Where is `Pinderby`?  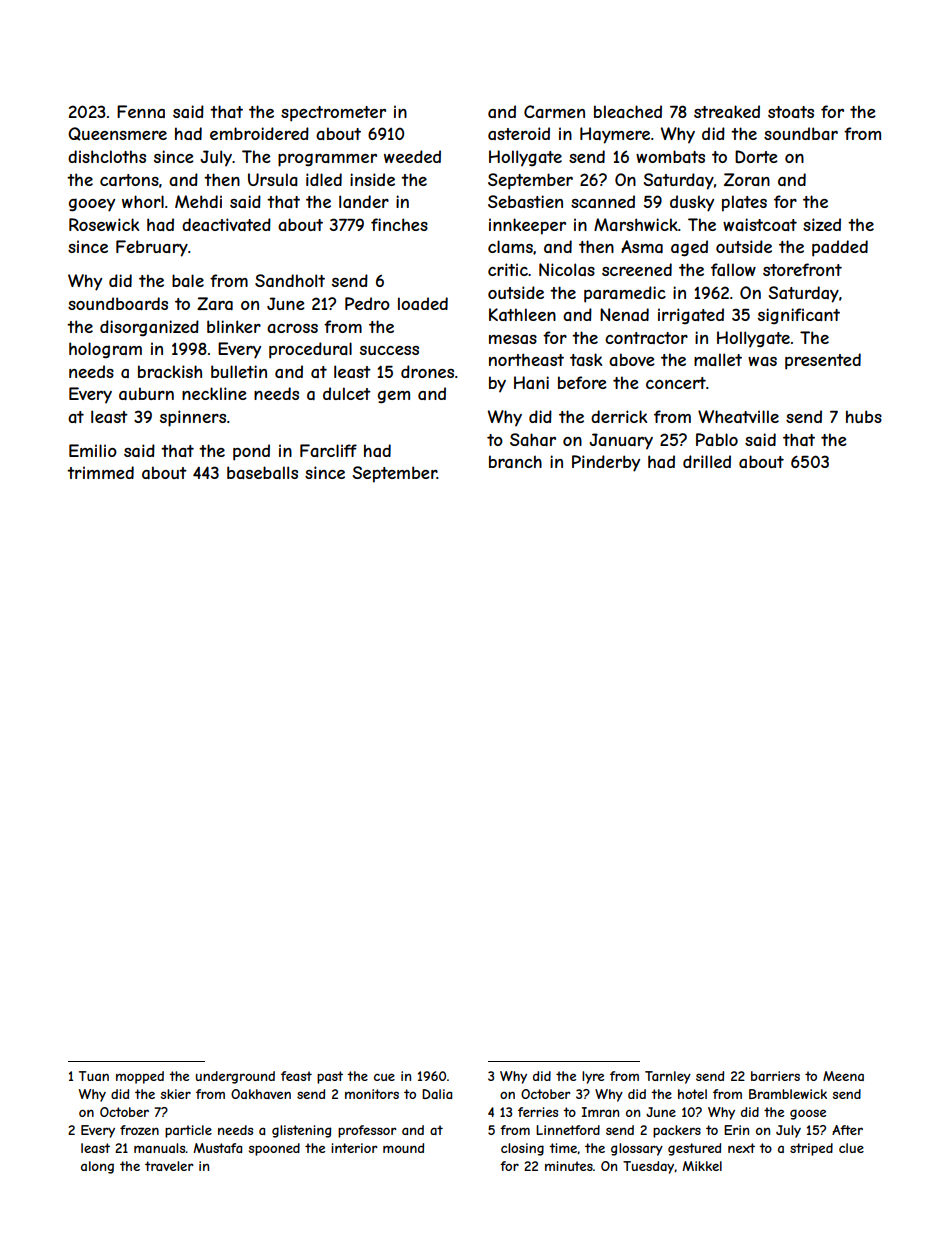 Pinderby is located at coordinates (606, 463).
